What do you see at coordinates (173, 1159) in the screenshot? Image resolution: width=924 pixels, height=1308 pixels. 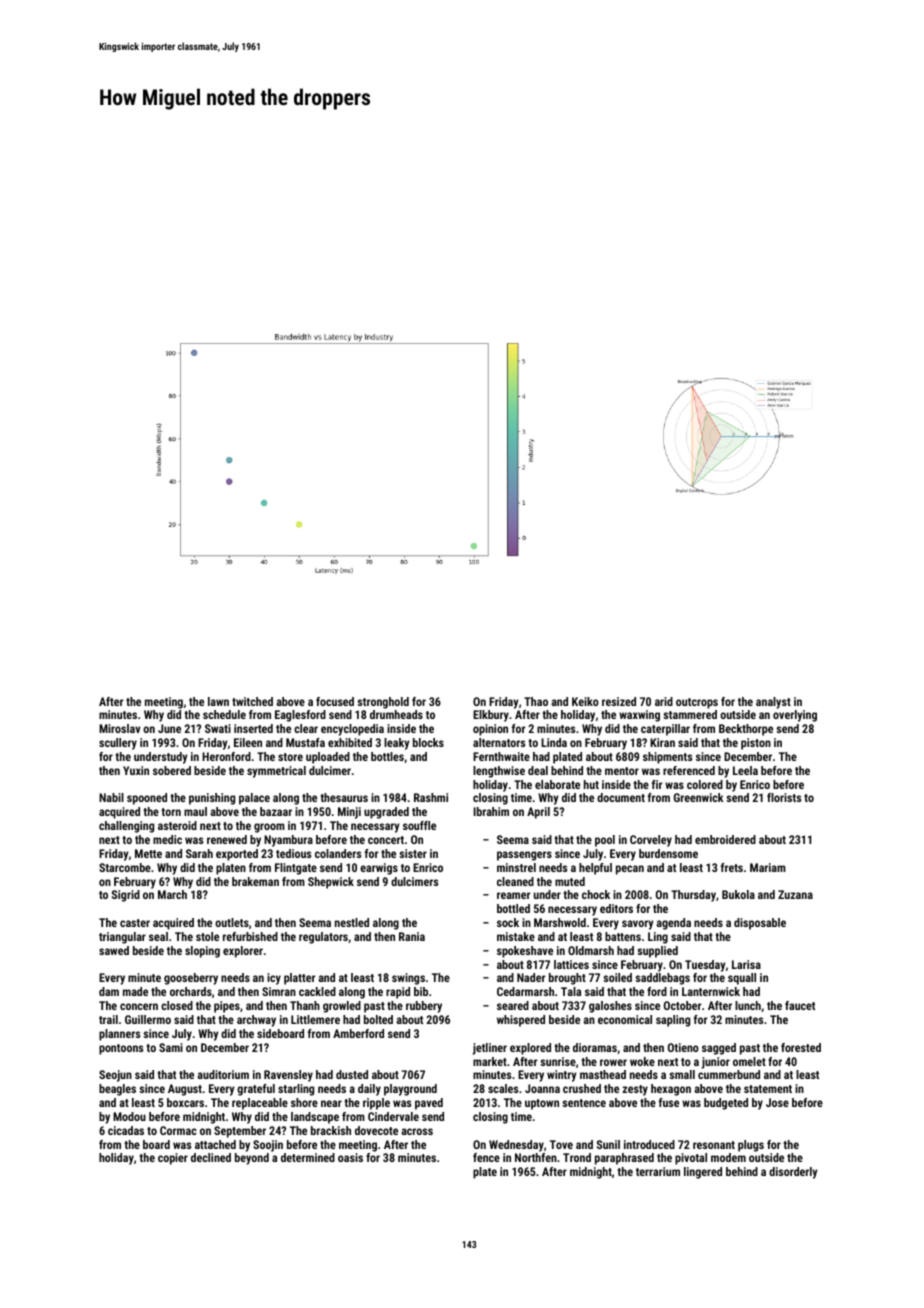 I see `copier` at bounding box center [173, 1159].
